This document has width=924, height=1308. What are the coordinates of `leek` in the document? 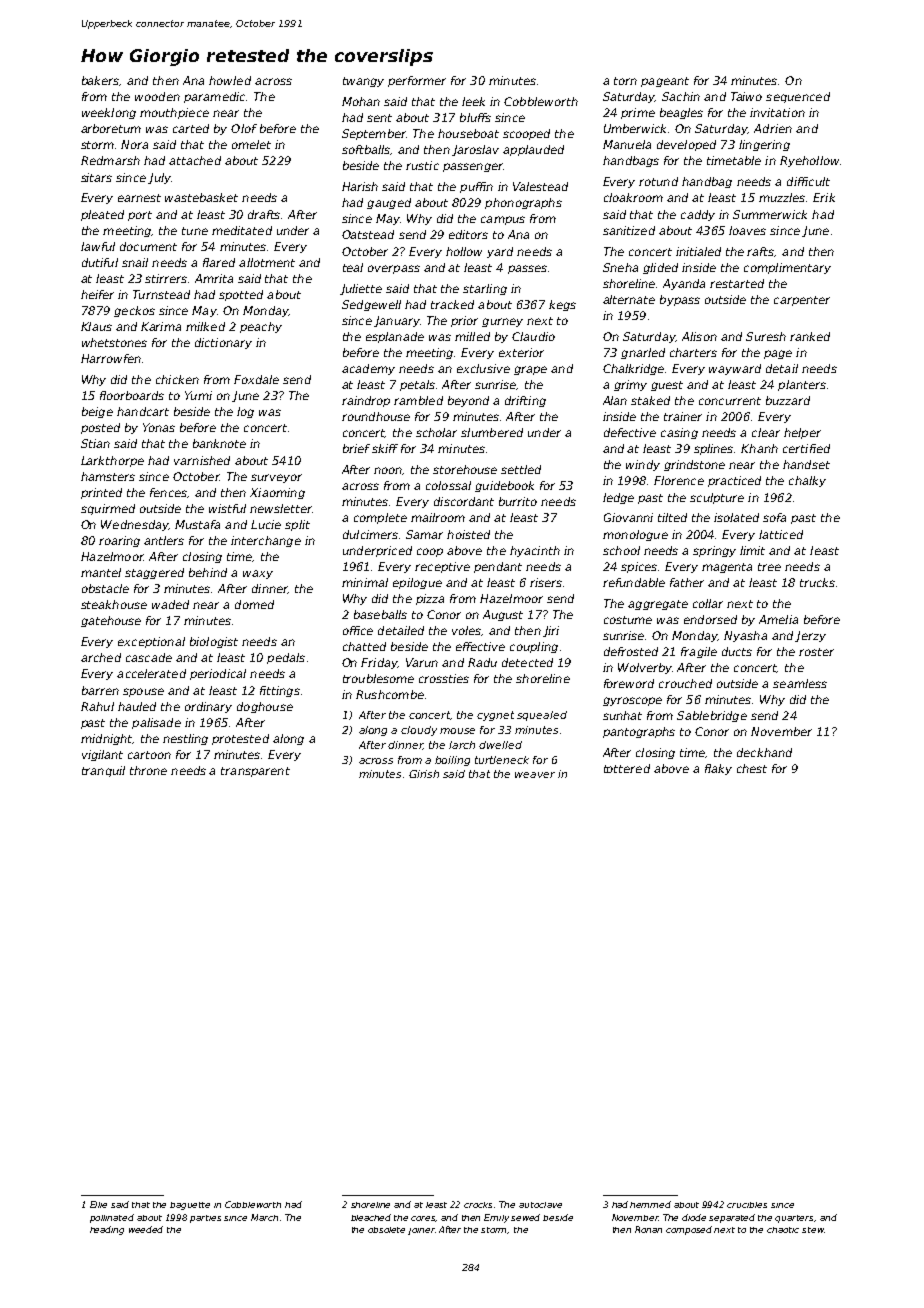 It's located at (473, 101).
